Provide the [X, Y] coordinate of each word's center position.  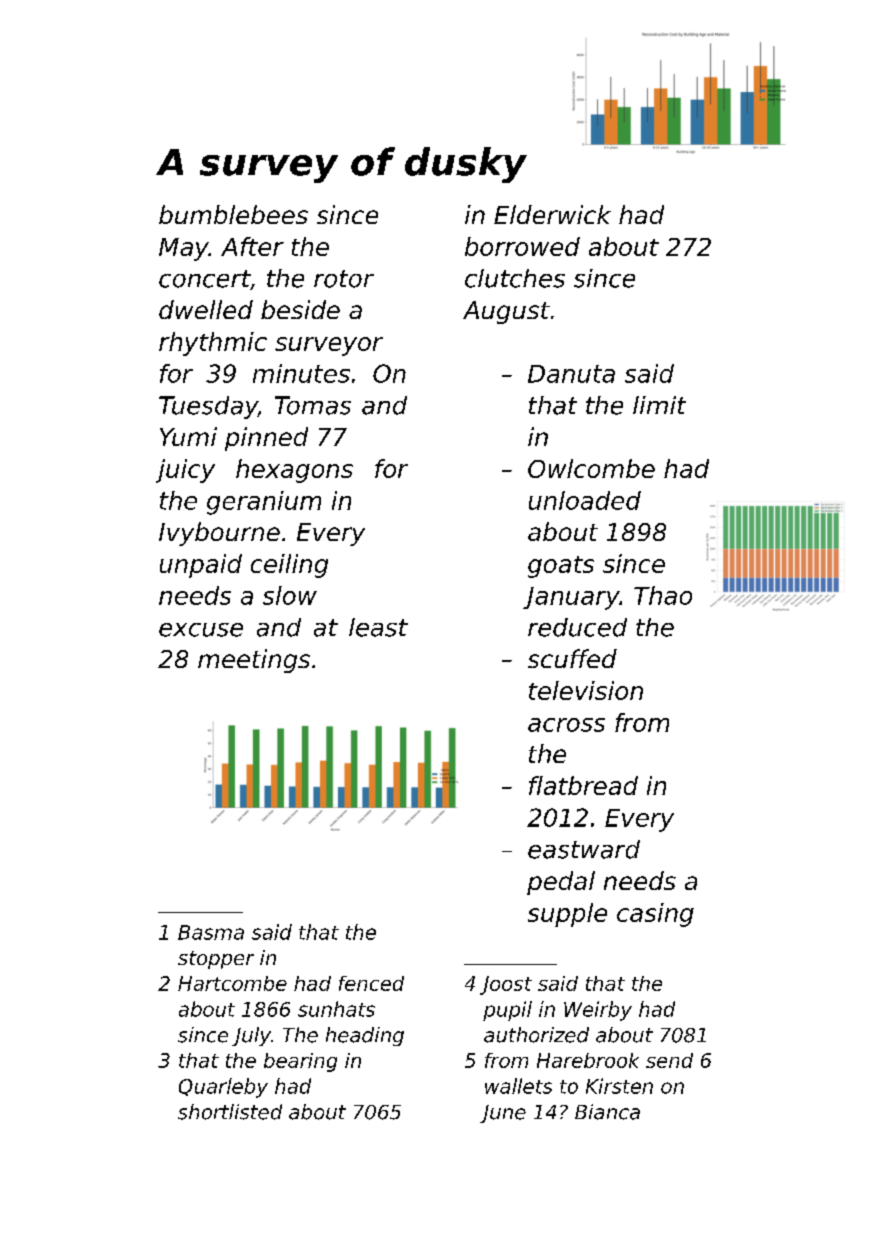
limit [659, 405]
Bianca [607, 1112]
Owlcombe [591, 468]
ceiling [289, 566]
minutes [301, 373]
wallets [518, 1086]
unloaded [585, 500]
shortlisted [230, 1112]
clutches [515, 278]
